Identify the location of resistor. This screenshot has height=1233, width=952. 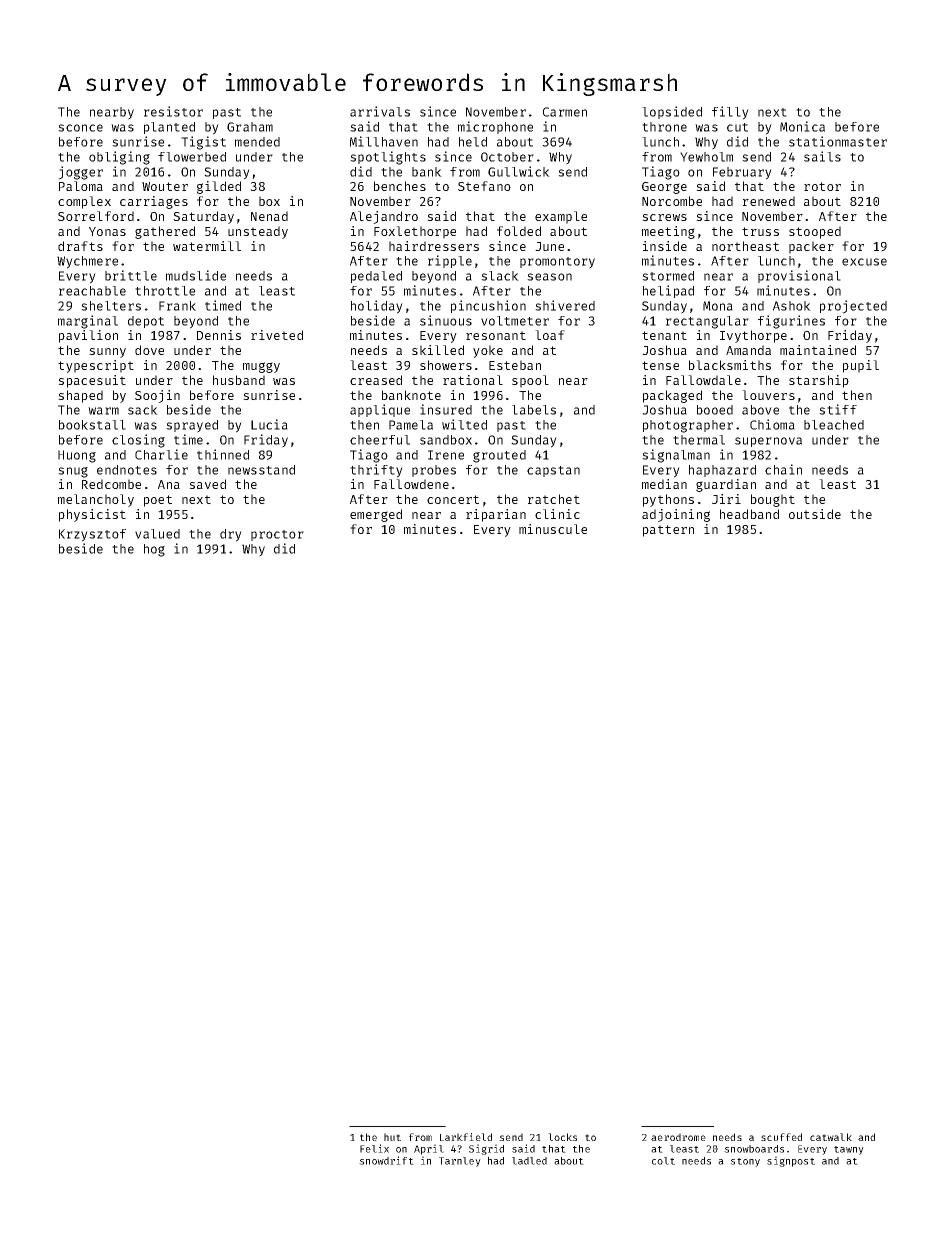
(173, 111).
